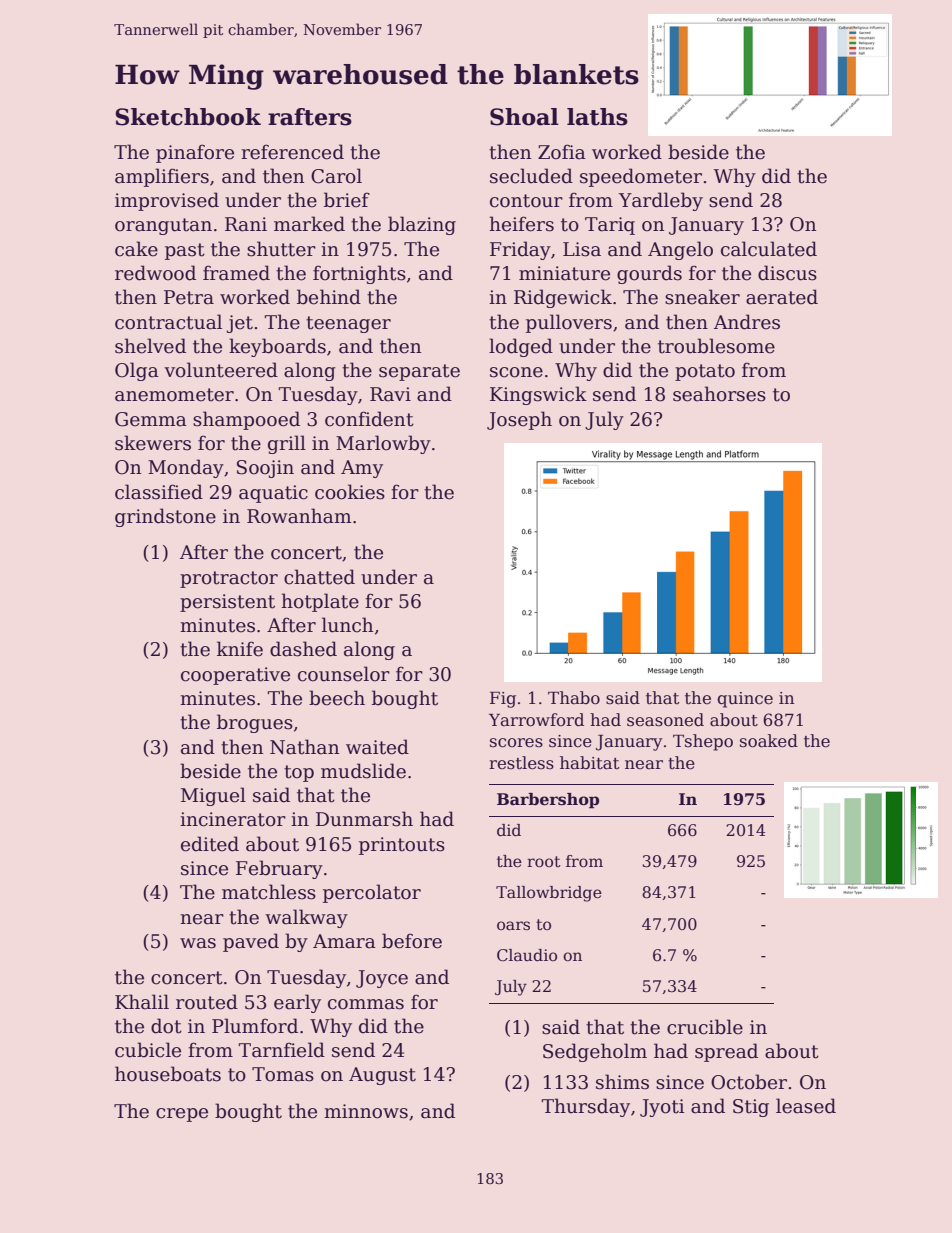  Describe the element at coordinates (366, 1111) in the page. I see `minnows` at that location.
